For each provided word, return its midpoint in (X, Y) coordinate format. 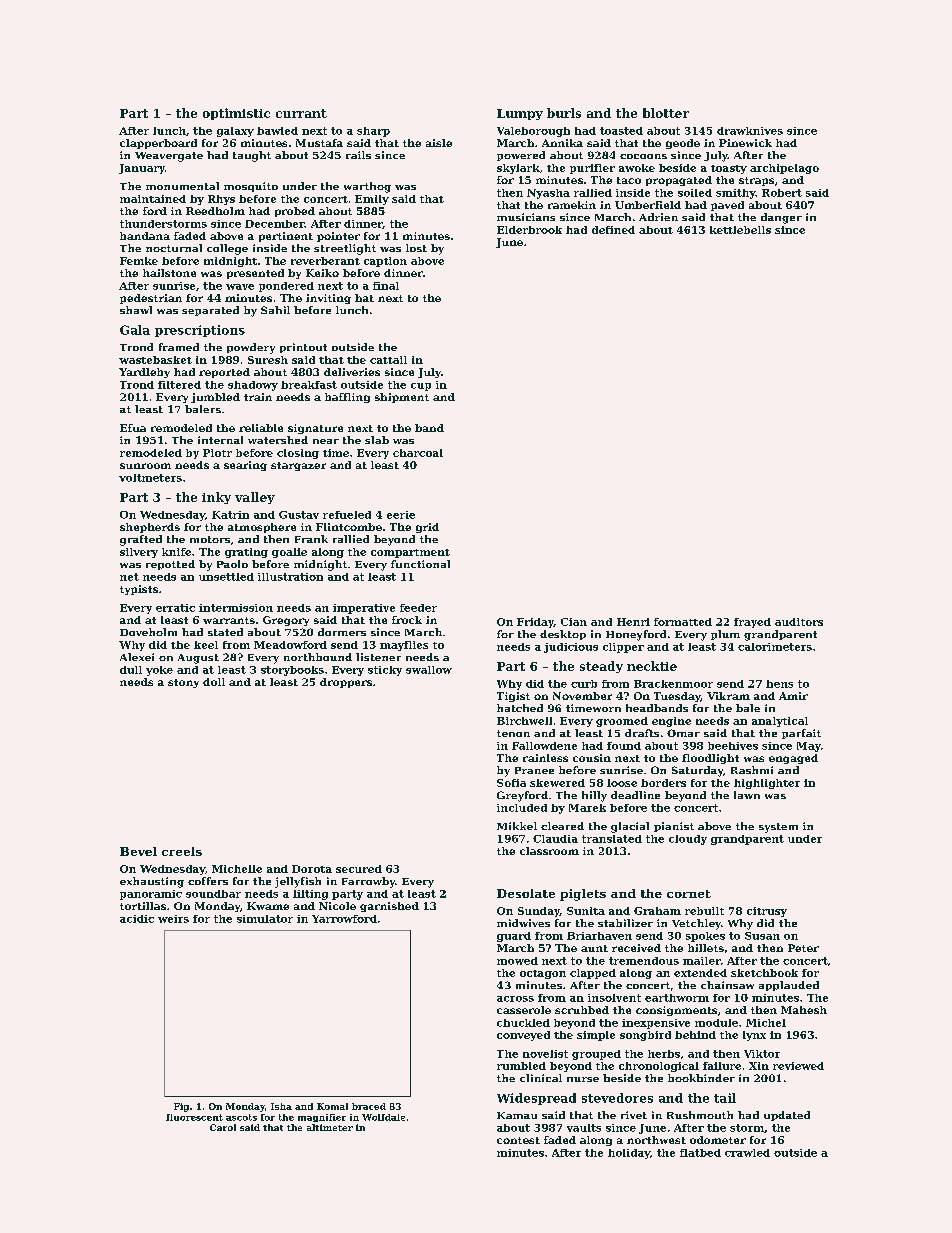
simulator (265, 919)
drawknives (750, 131)
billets (706, 948)
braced (369, 1106)
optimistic (236, 114)
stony (183, 683)
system (778, 828)
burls (564, 113)
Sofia (511, 783)
